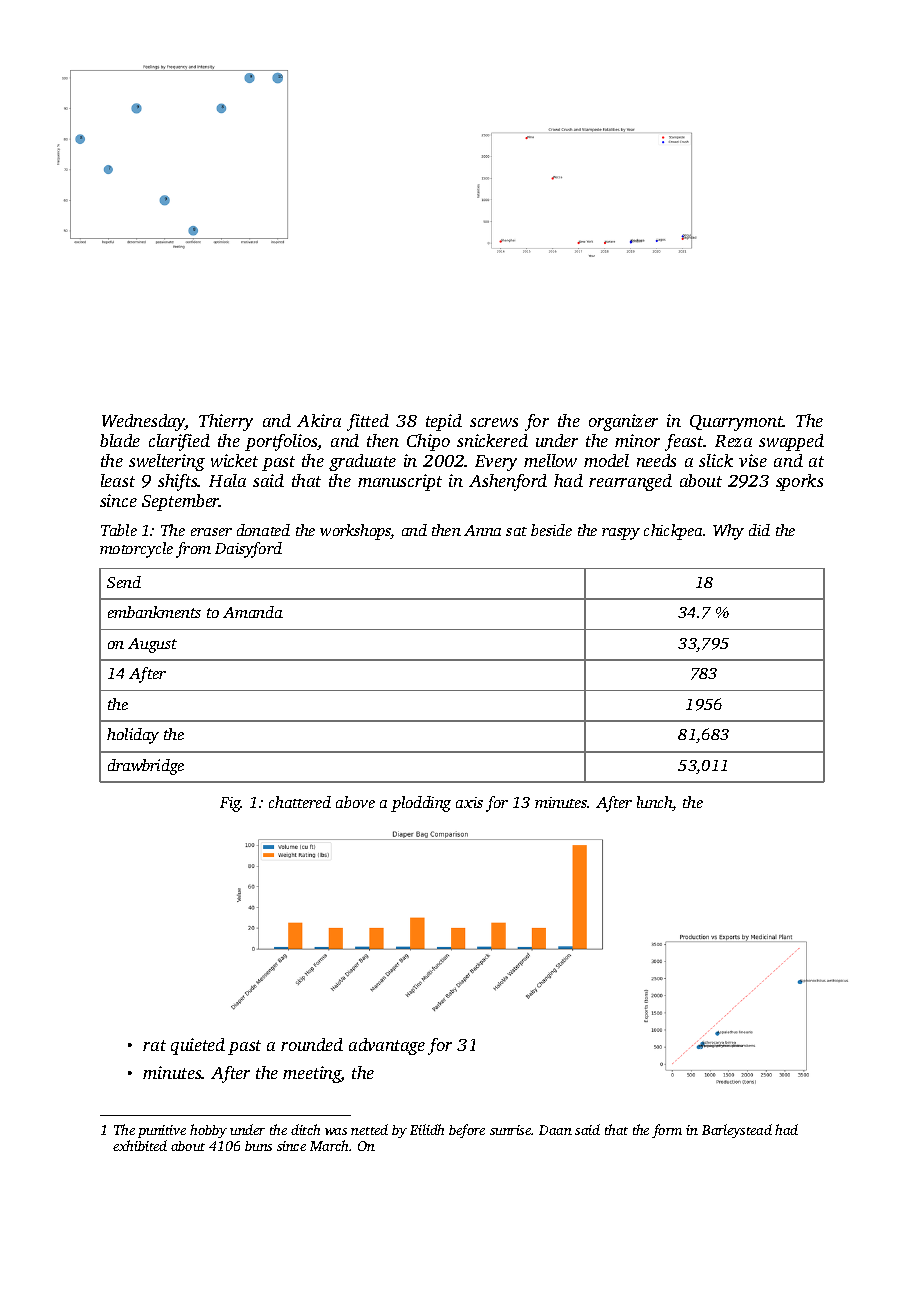 This image has height=1311, width=924. Describe the element at coordinates (621, 534) in the image. I see `raspy` at that location.
